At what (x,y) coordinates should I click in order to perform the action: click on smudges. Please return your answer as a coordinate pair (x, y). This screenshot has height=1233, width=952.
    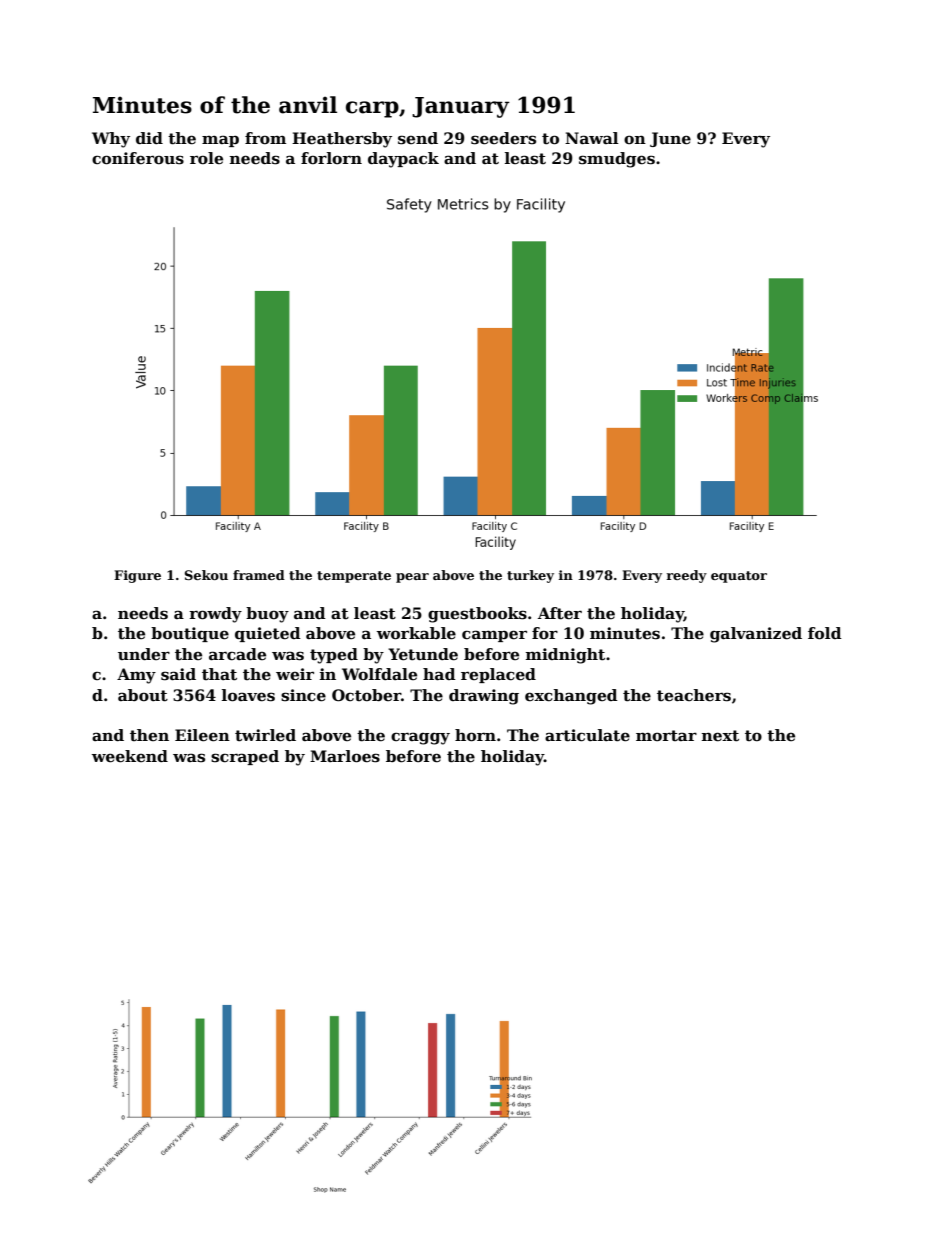
    Looking at the image, I should click on (617, 160).
